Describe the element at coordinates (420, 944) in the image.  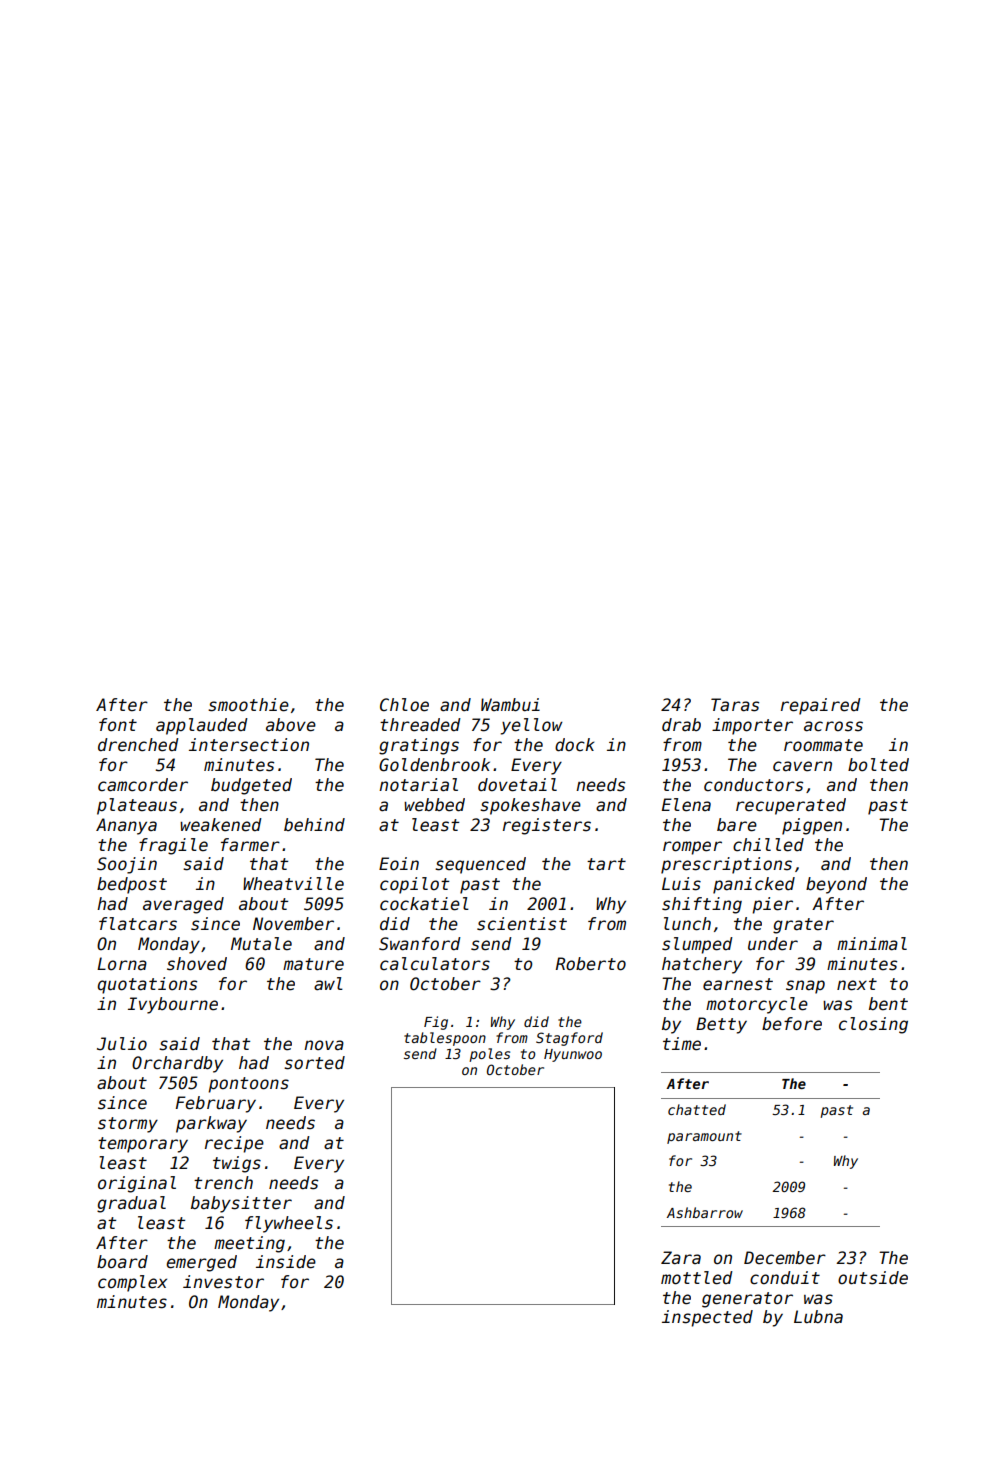
I see `Swanford` at that location.
